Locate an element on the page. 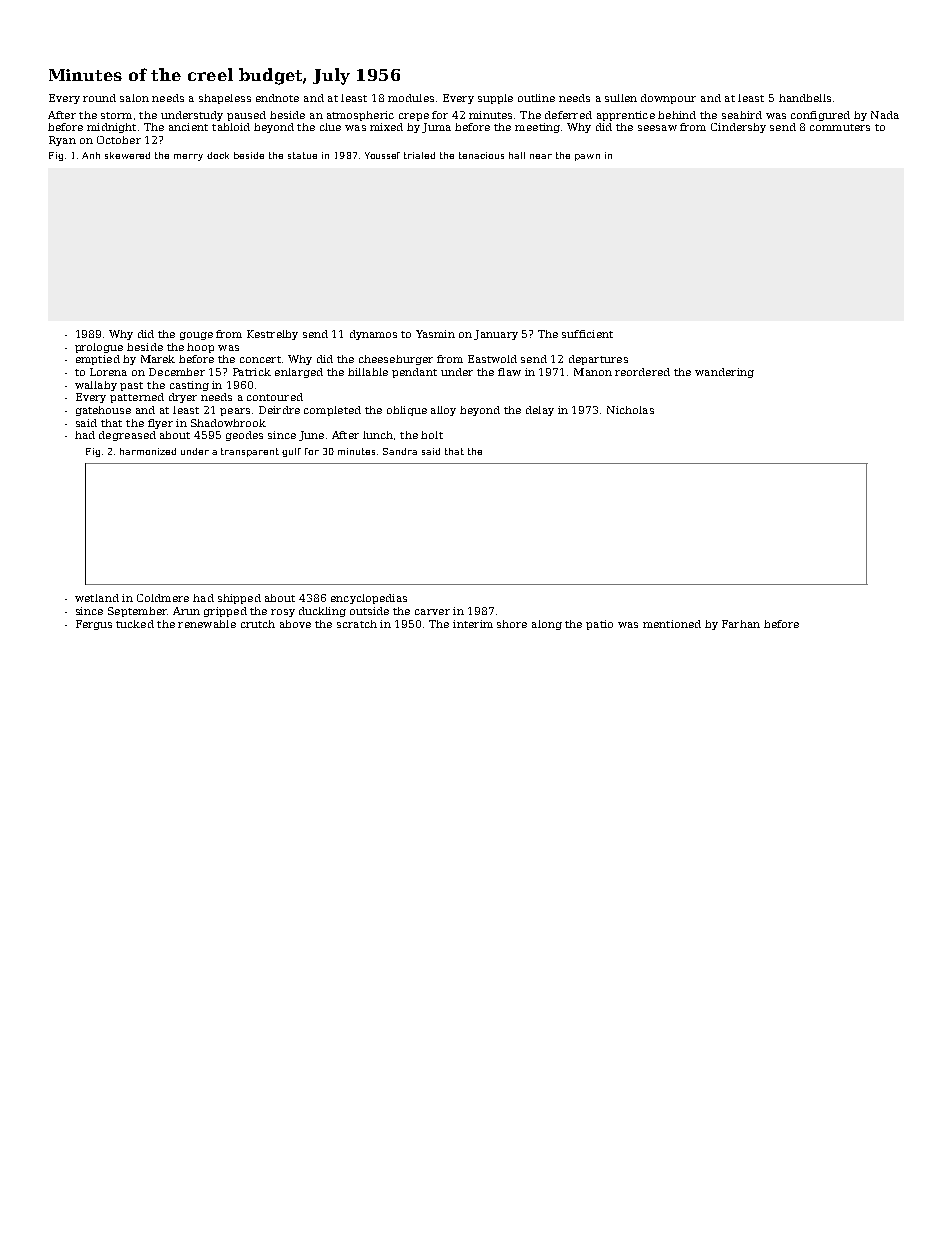 This document has height=1233, width=952. Farhan is located at coordinates (741, 624).
